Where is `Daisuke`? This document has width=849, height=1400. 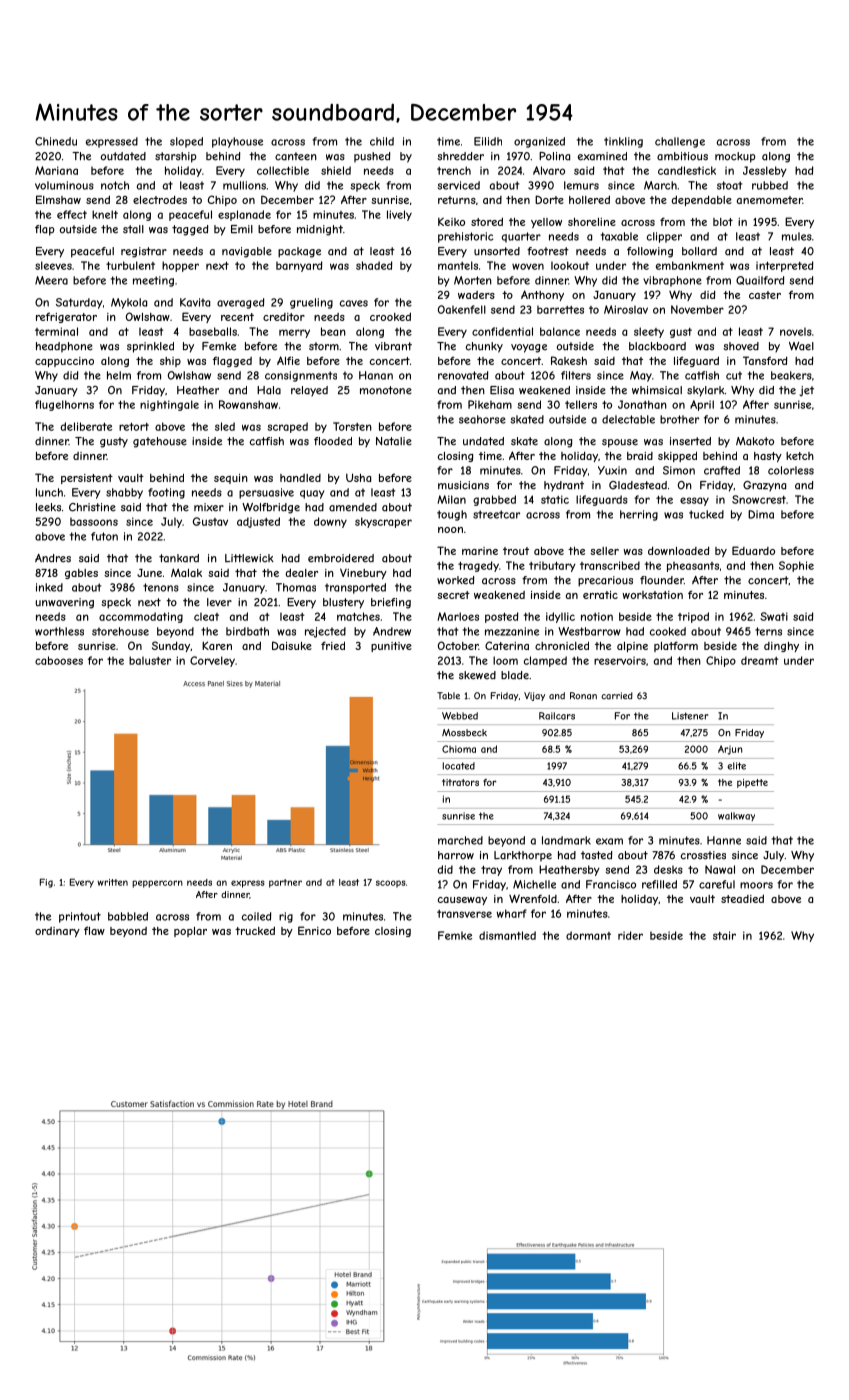 Daisuke is located at coordinates (292, 645).
